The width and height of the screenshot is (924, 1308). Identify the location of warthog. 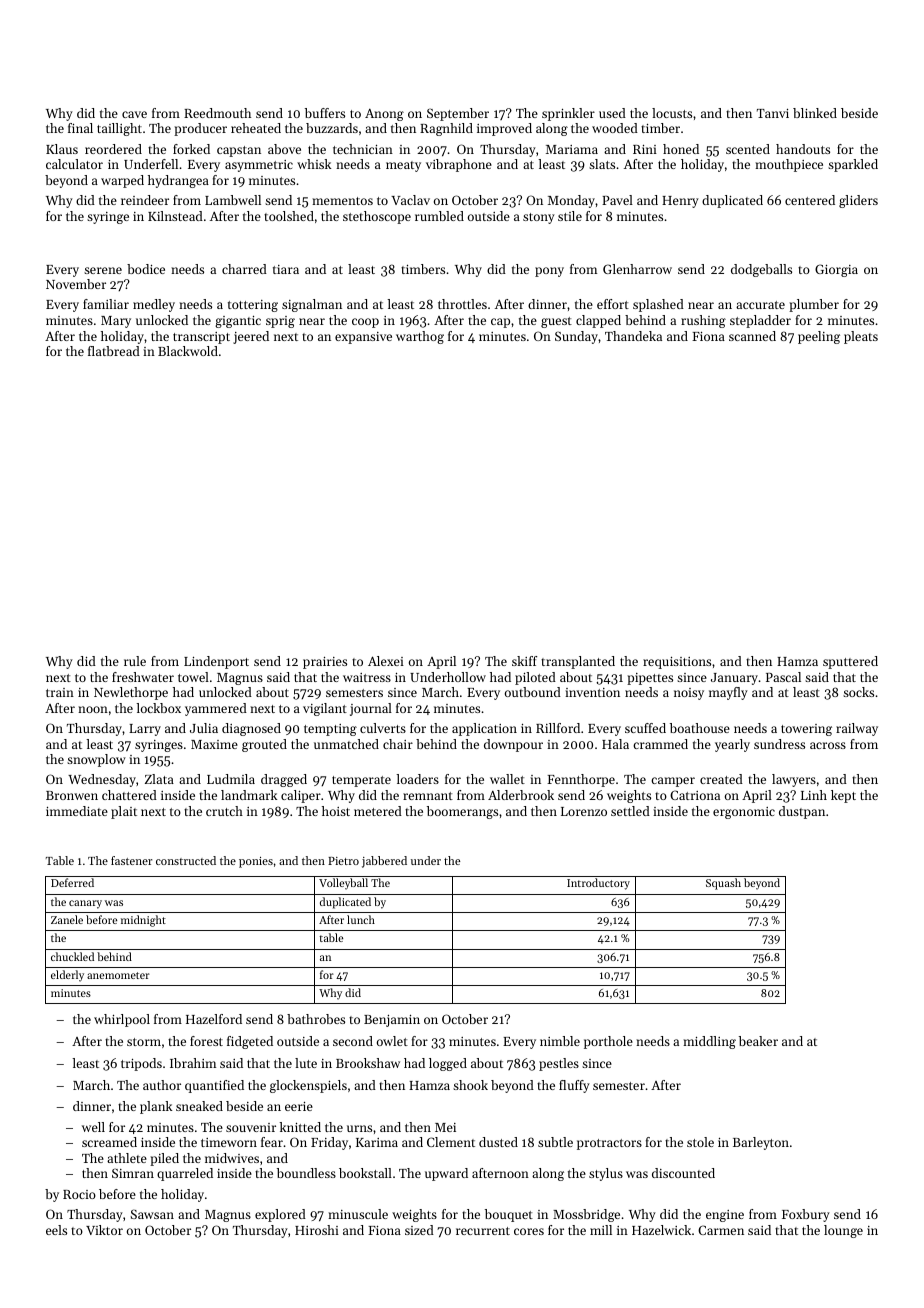
(420, 337).
